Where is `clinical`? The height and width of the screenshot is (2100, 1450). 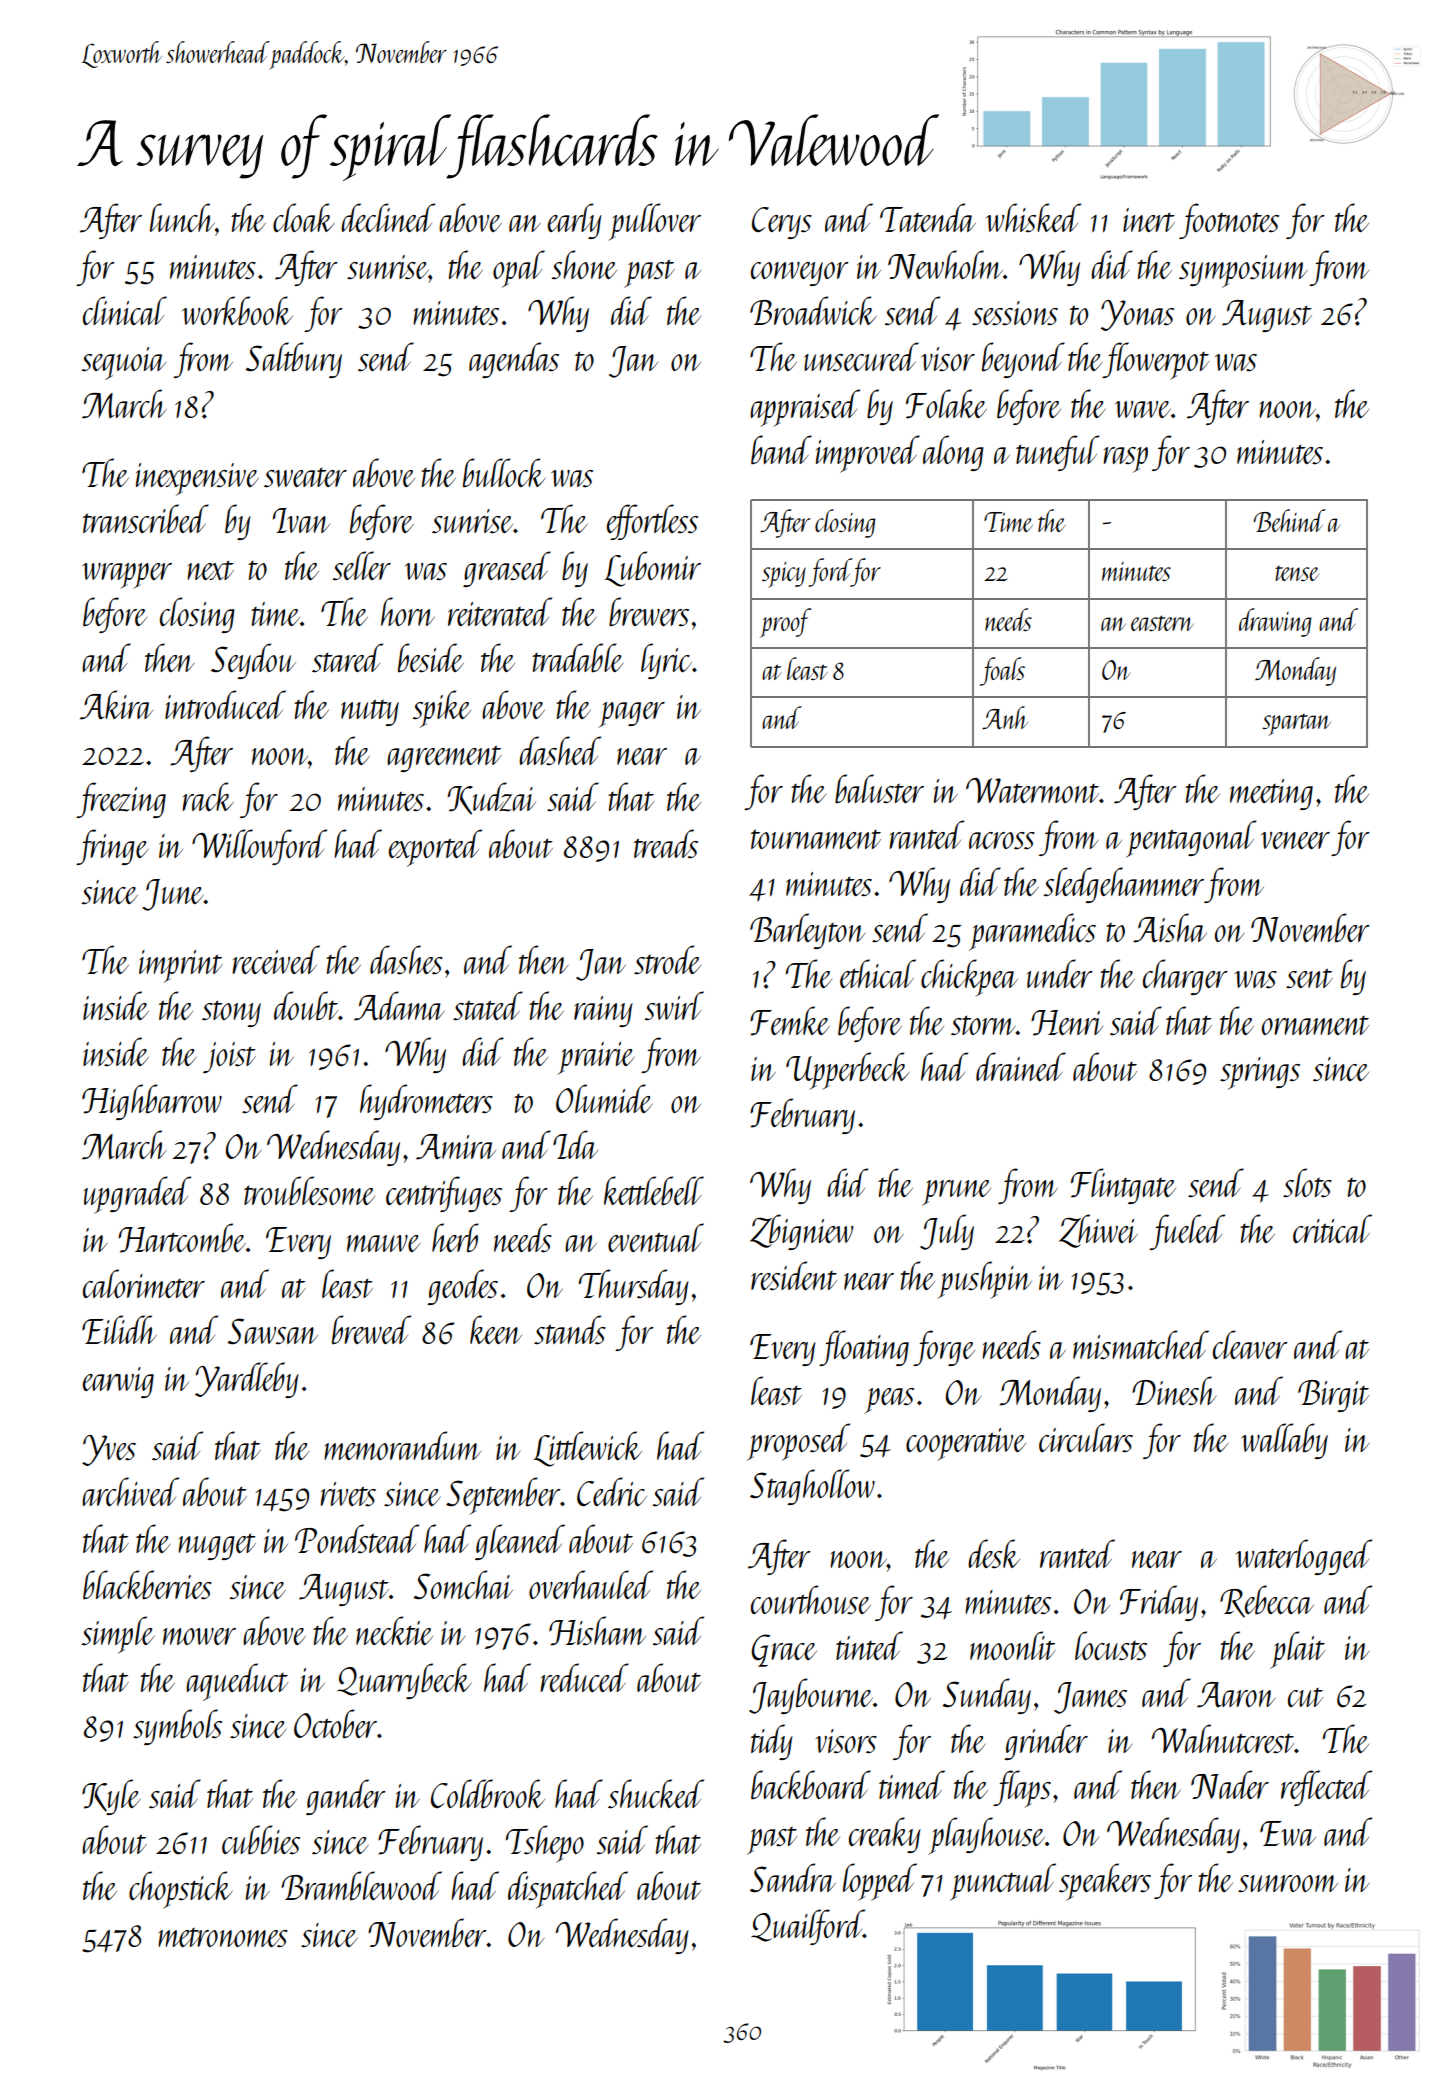
clinical is located at coordinates (125, 310).
